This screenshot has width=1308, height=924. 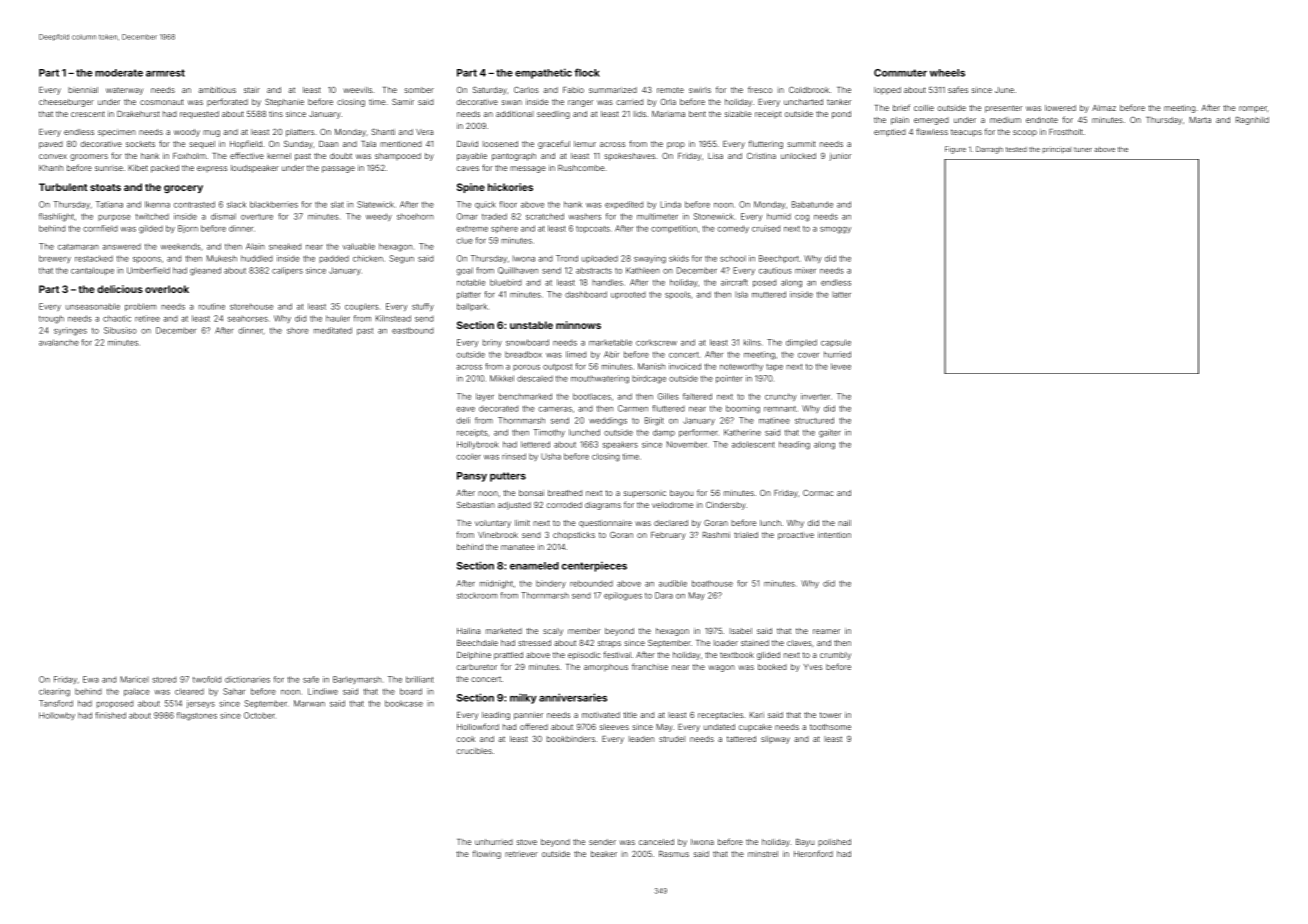 I want to click on flowing, so click(x=487, y=854).
